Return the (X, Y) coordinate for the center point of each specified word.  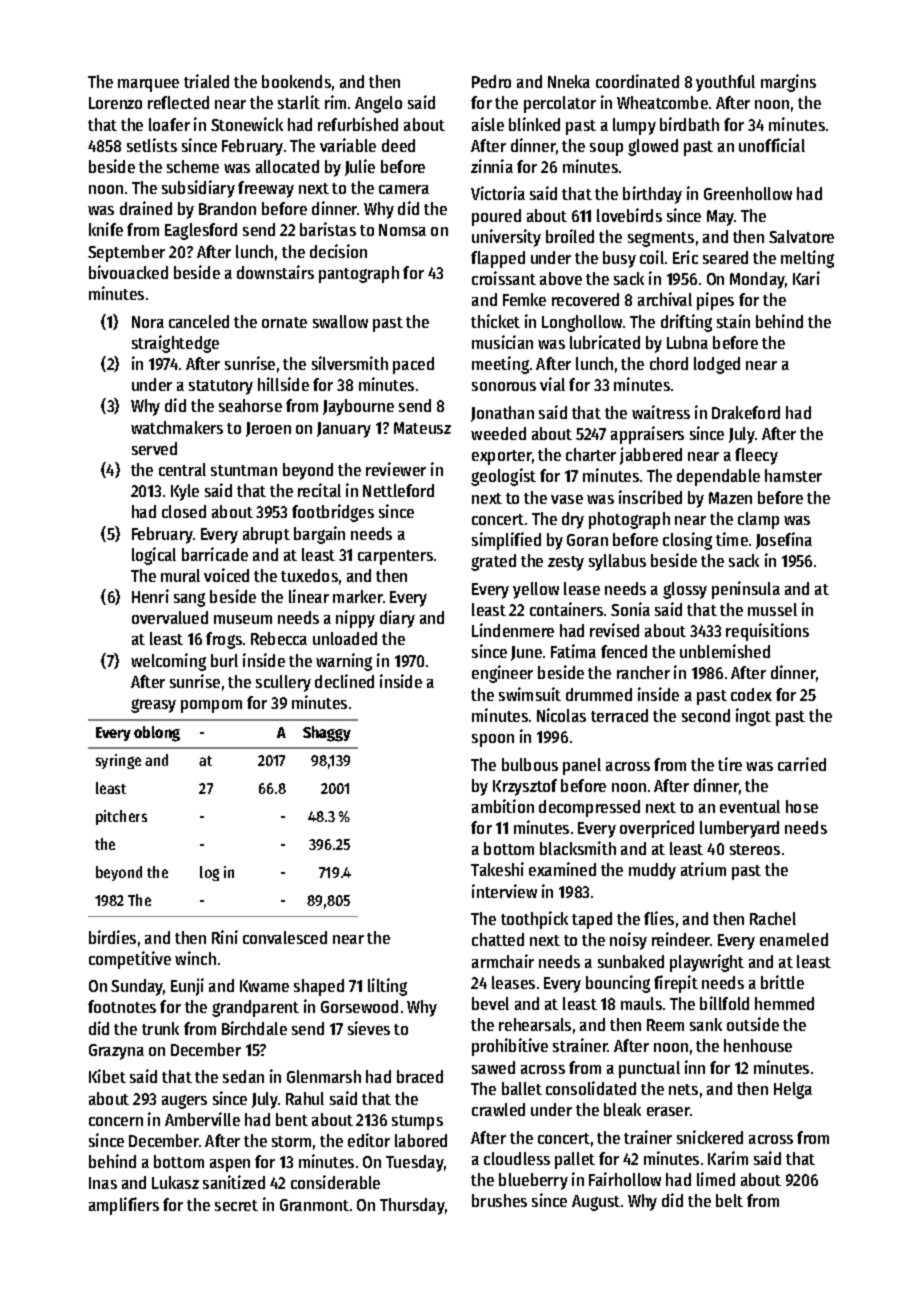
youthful (725, 83)
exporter (502, 457)
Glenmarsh (324, 1076)
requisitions (767, 632)
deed (398, 145)
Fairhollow (625, 1179)
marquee (148, 85)
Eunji (187, 987)
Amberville (202, 1119)
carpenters (395, 557)
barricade (215, 554)
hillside (283, 384)
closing (687, 541)
